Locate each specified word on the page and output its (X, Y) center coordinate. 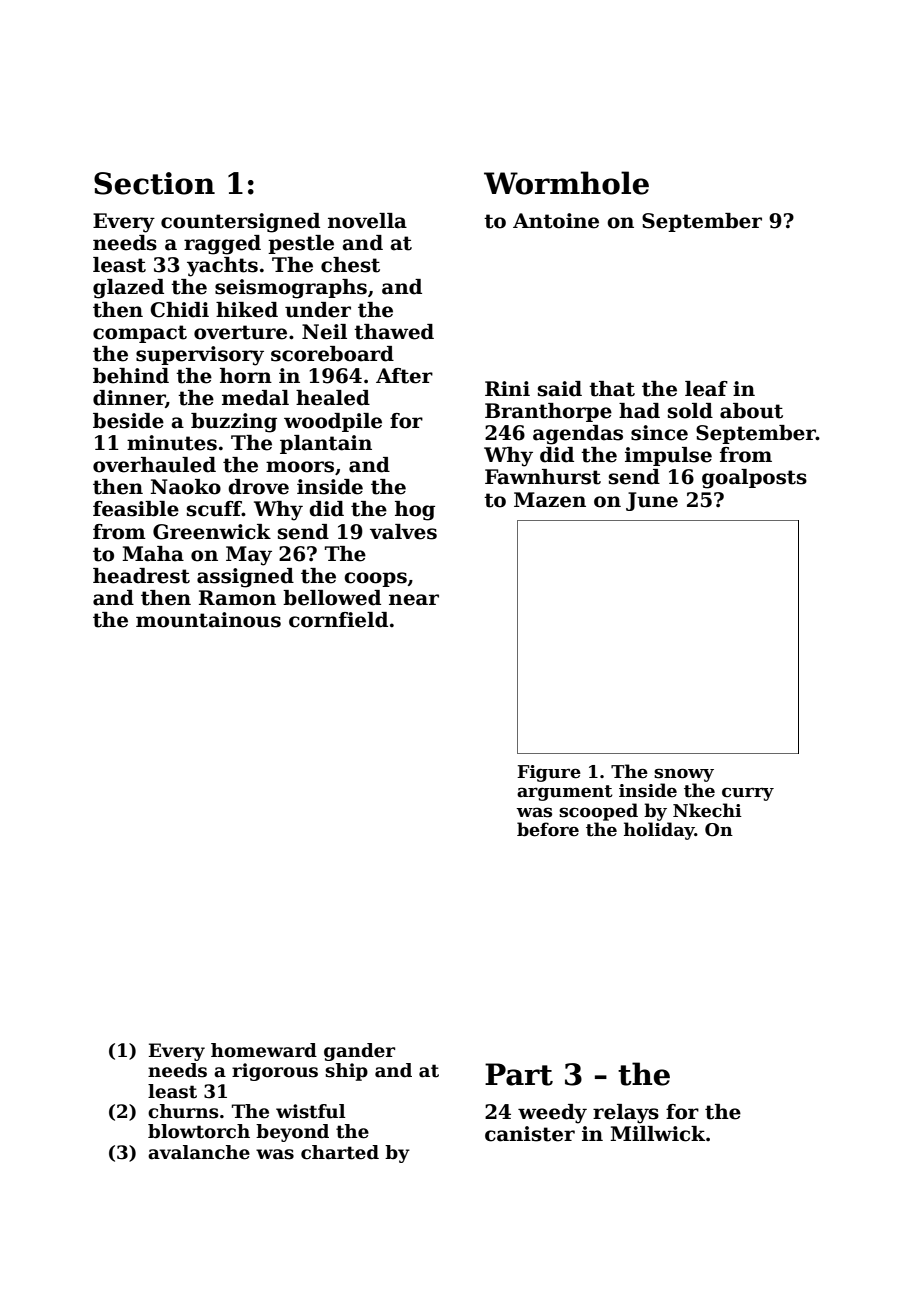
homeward (264, 1050)
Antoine (556, 221)
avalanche (199, 1152)
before (548, 829)
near (414, 600)
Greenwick (212, 532)
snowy (684, 775)
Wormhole (566, 183)
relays (626, 1114)
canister (530, 1134)
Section (154, 183)
